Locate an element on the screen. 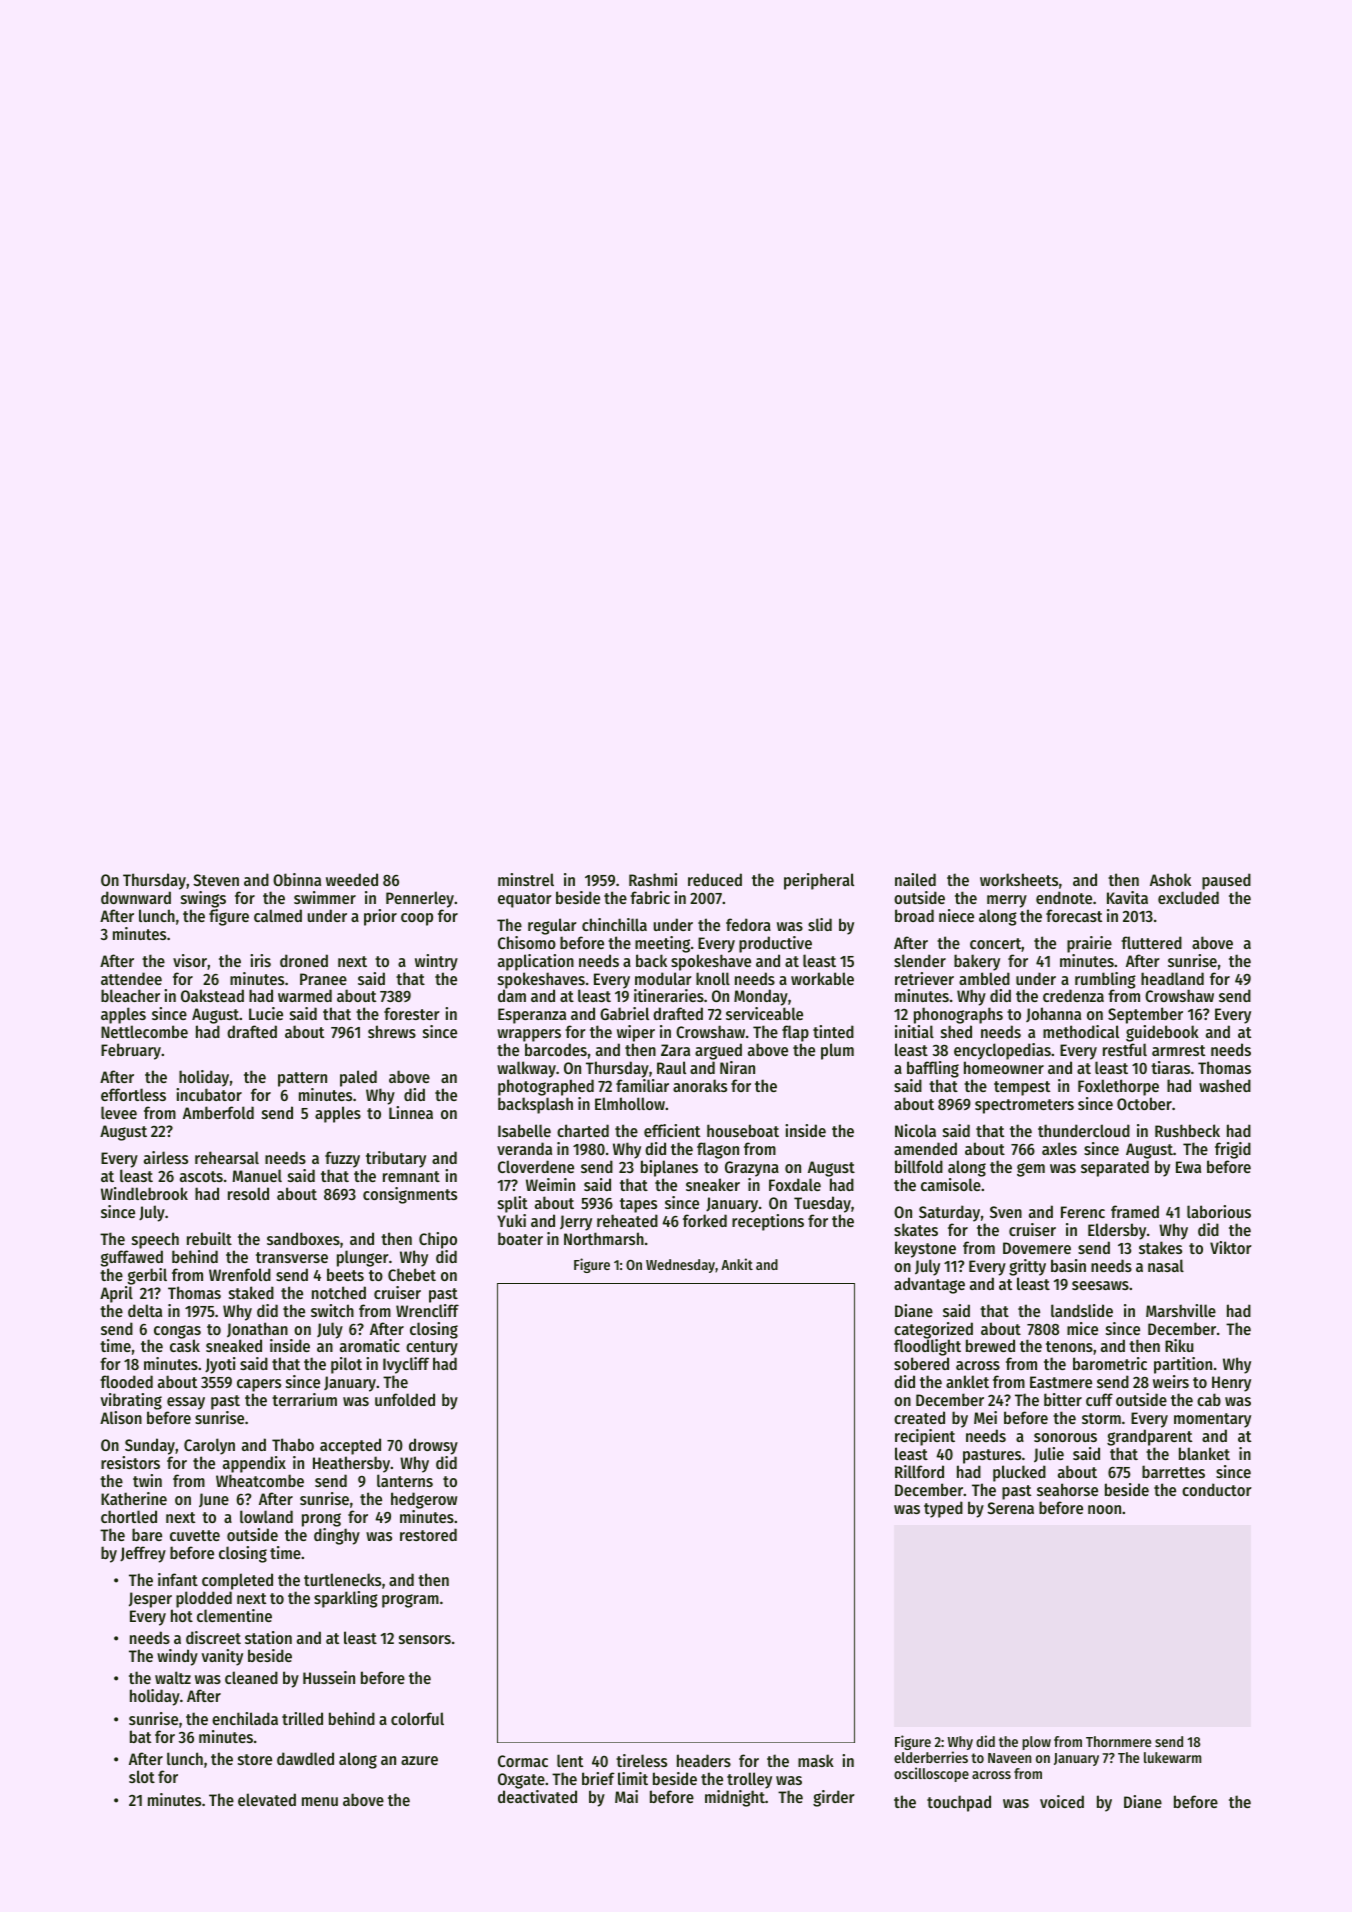  sensors is located at coordinates (425, 1639).
